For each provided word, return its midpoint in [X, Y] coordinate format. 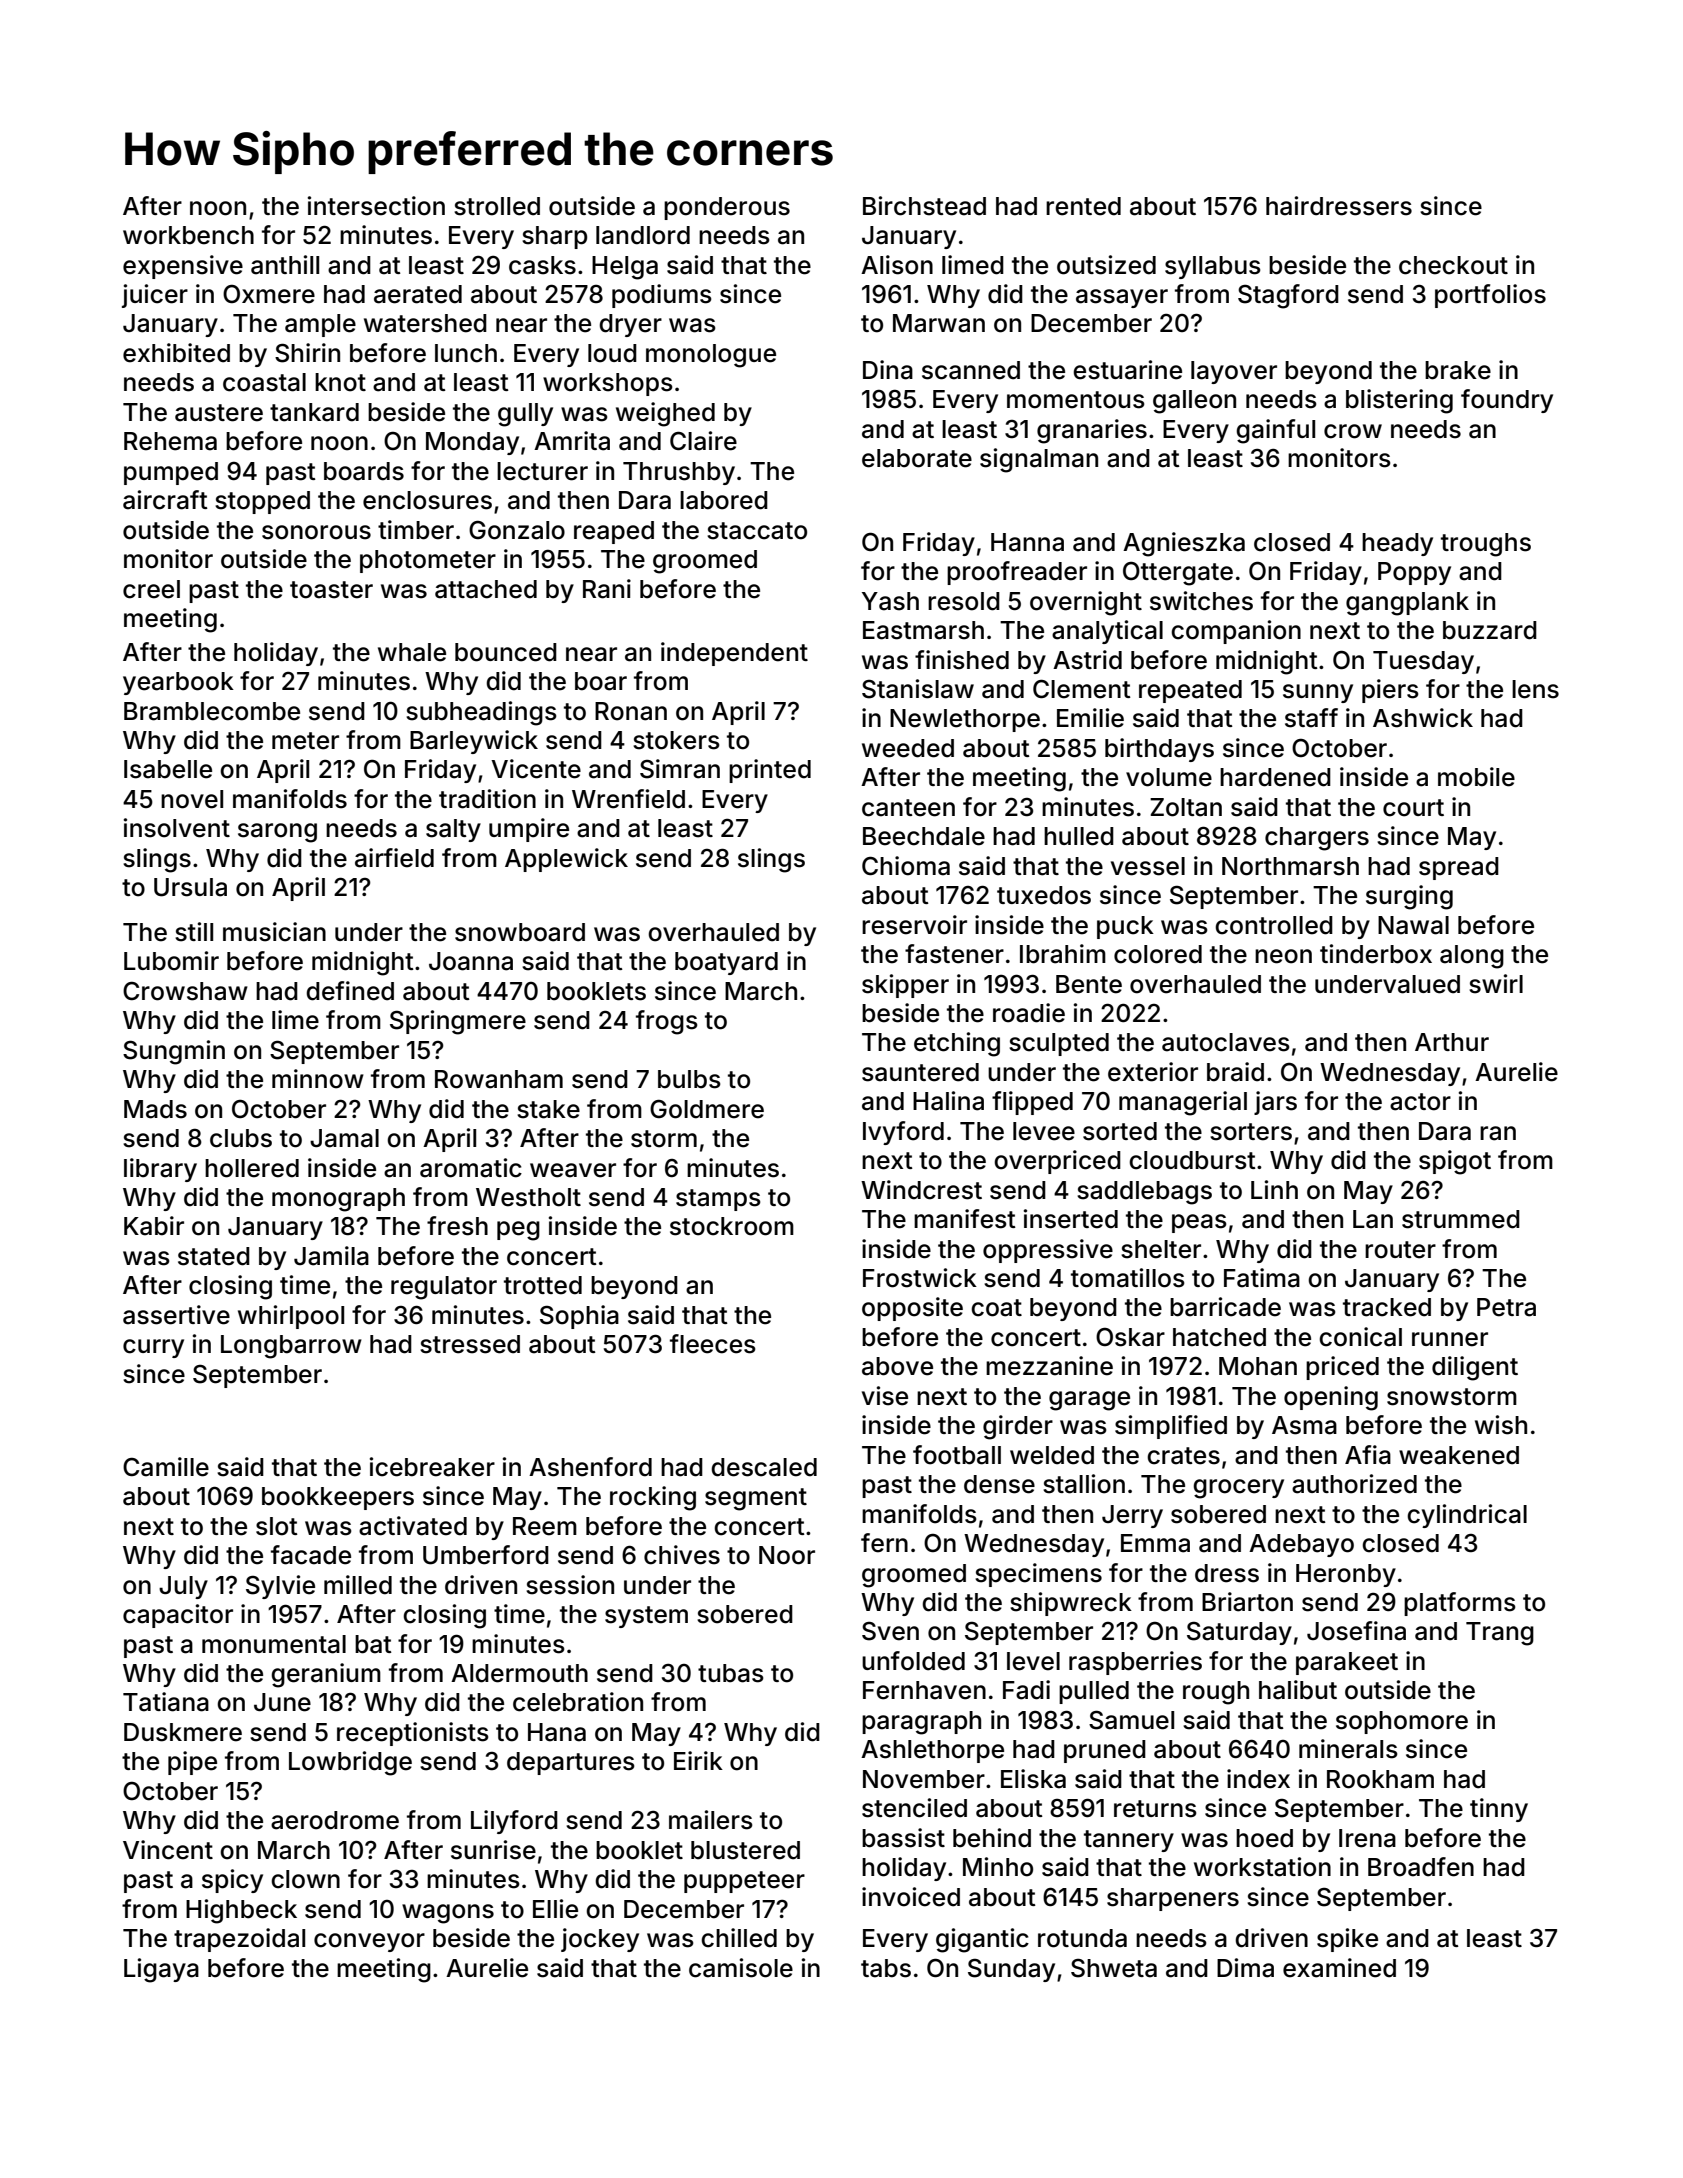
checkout [1453, 265]
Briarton [1247, 1602]
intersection [376, 206]
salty [453, 830]
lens [1535, 689]
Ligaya [161, 1970]
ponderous [727, 208]
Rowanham [499, 1079]
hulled [1079, 836]
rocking [653, 1498]
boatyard [726, 963]
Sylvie [280, 1587]
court [1413, 808]
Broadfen [1421, 1867]
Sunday [1011, 1970]
